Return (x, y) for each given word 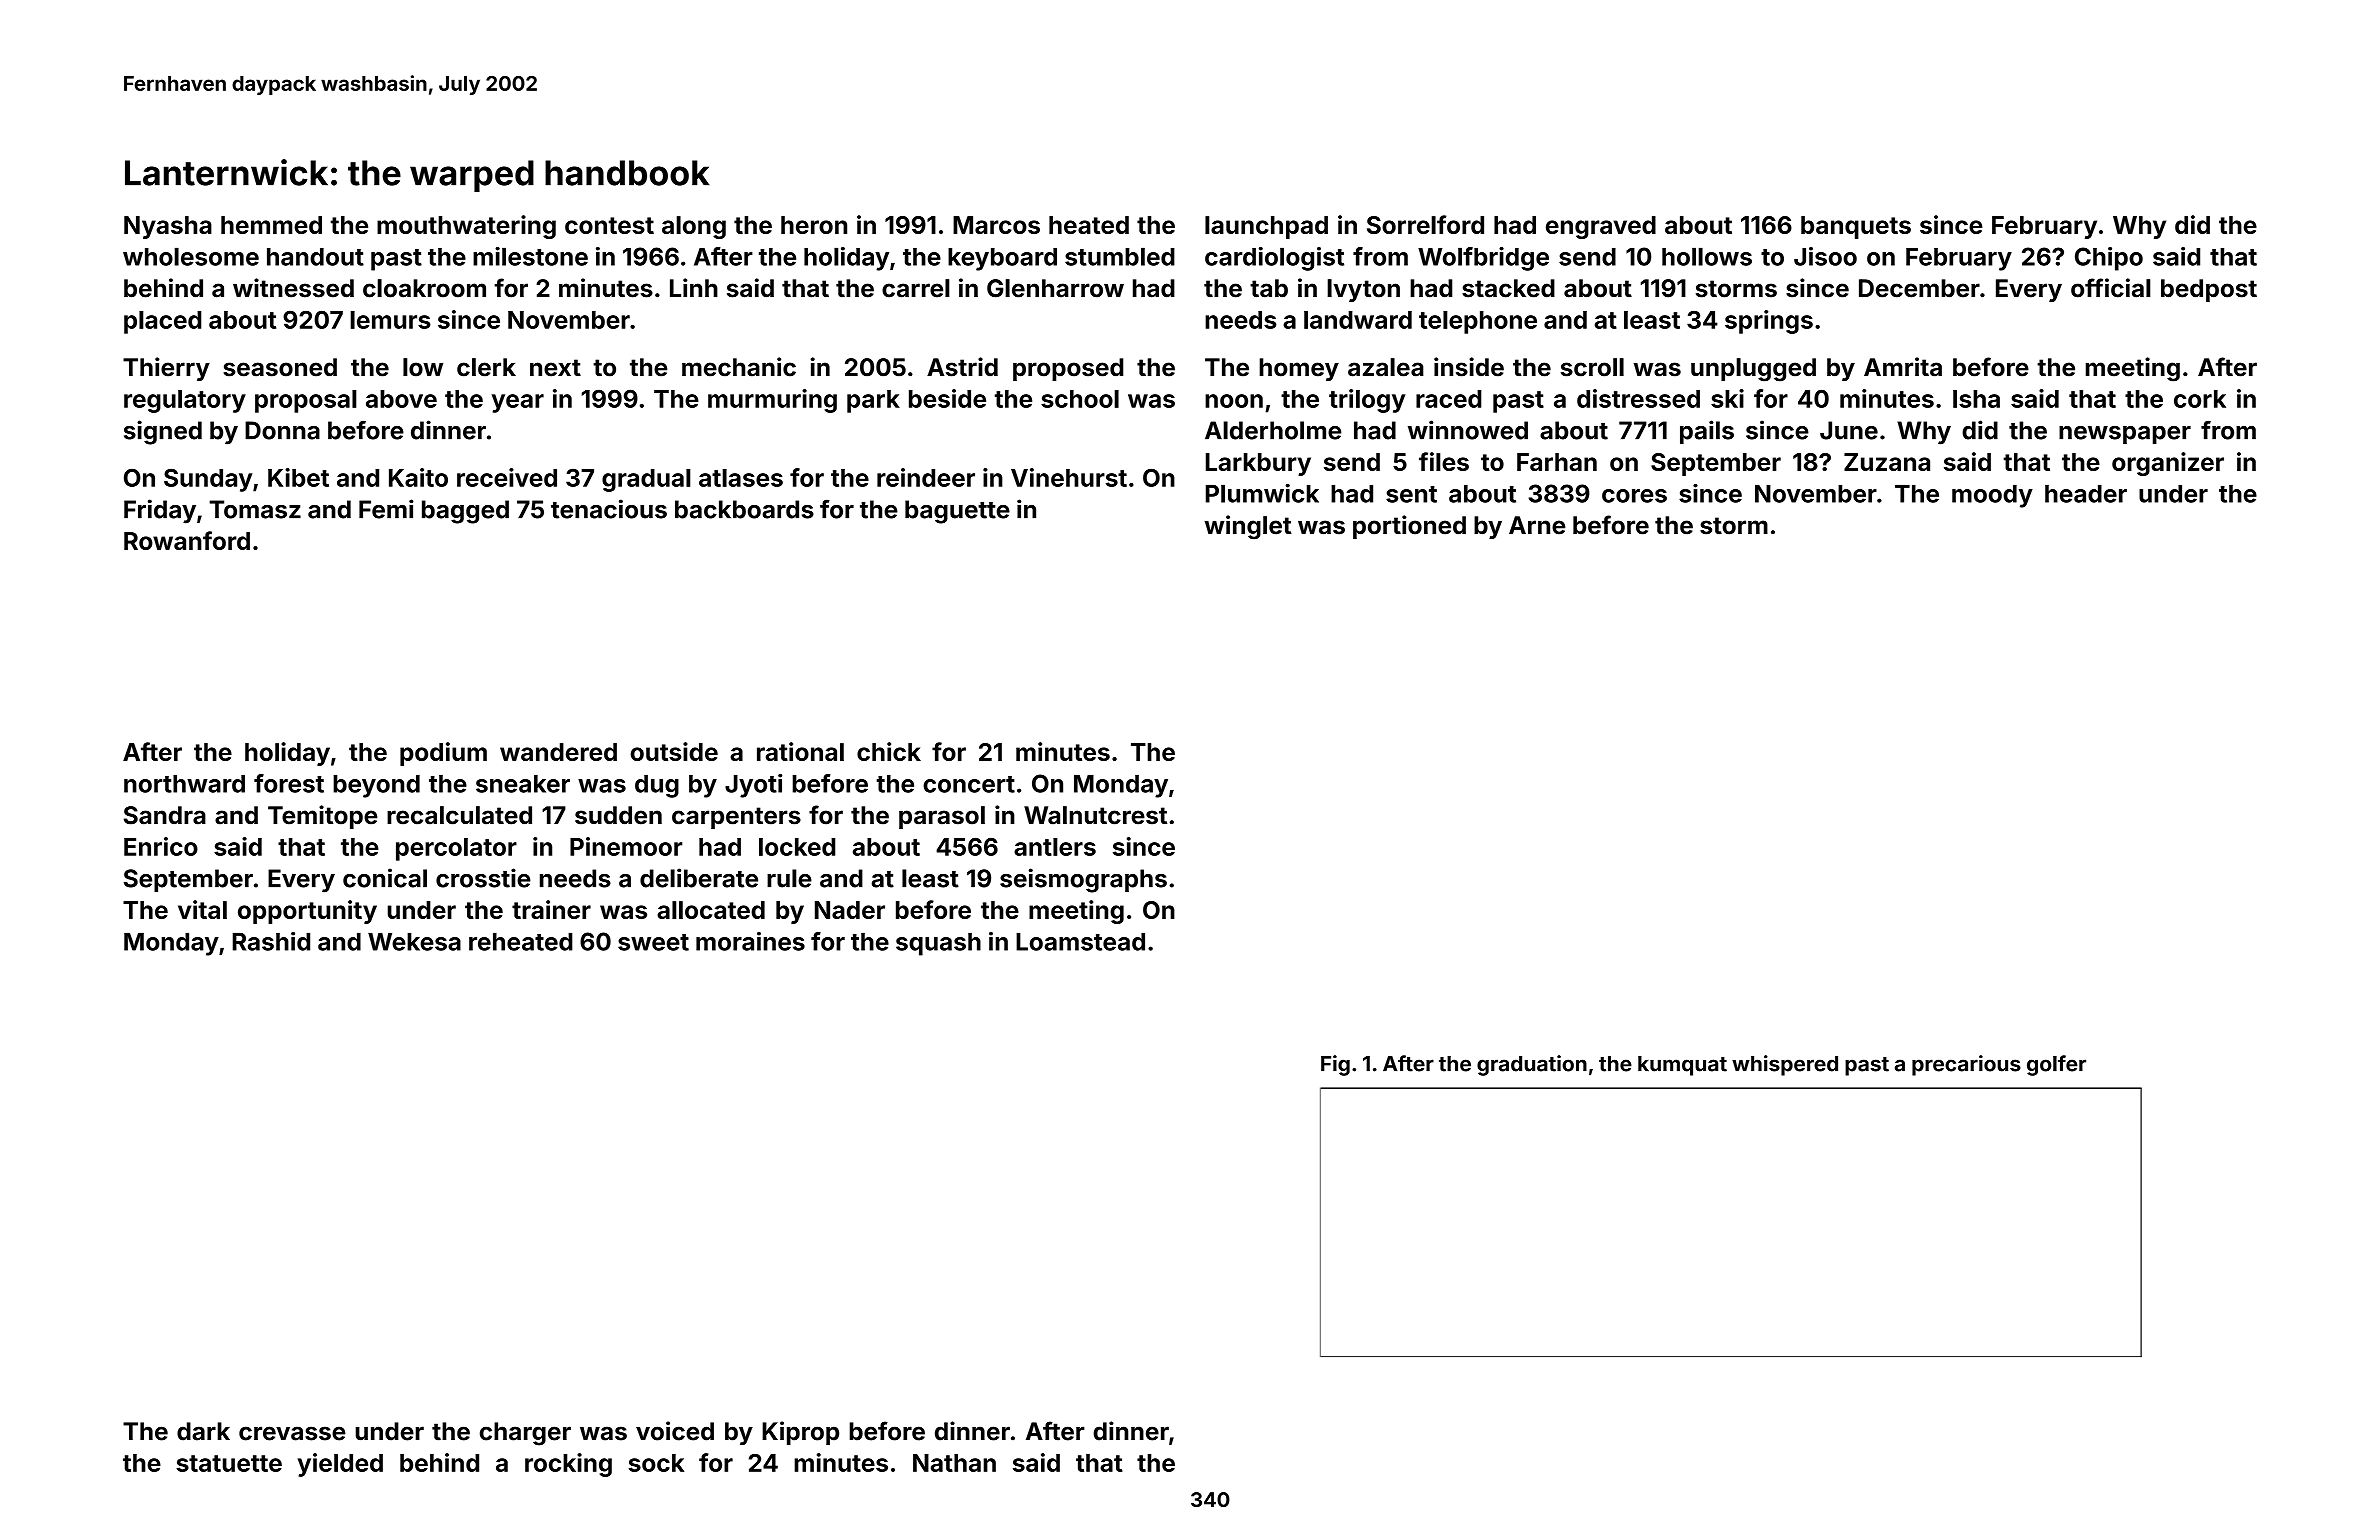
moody (1992, 496)
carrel (916, 288)
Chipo (2109, 259)
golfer (2056, 1065)
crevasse (292, 1433)
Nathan (954, 1463)
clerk (486, 367)
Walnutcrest (1095, 815)
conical (385, 878)
